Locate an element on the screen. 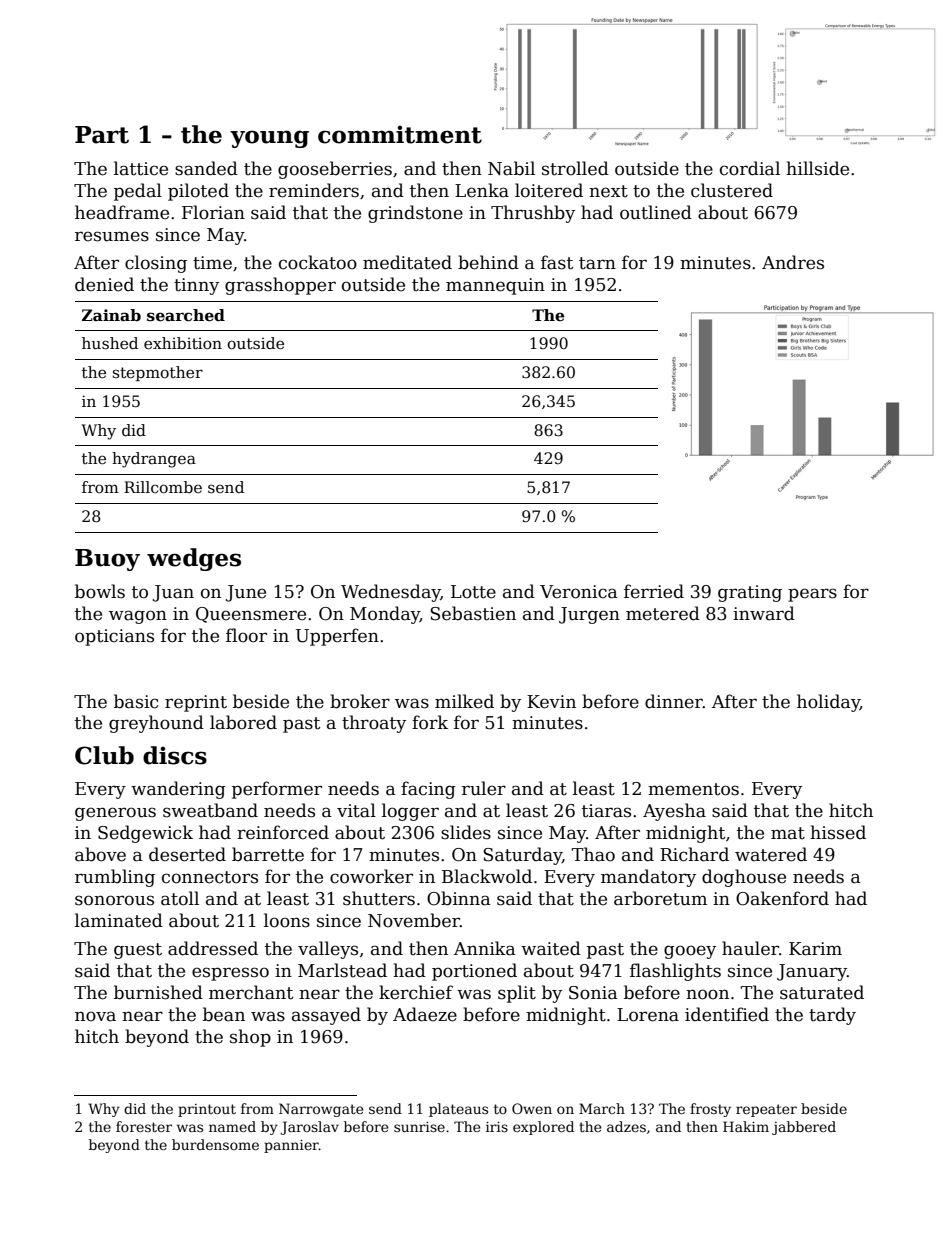  mannequin is located at coordinates (495, 286).
